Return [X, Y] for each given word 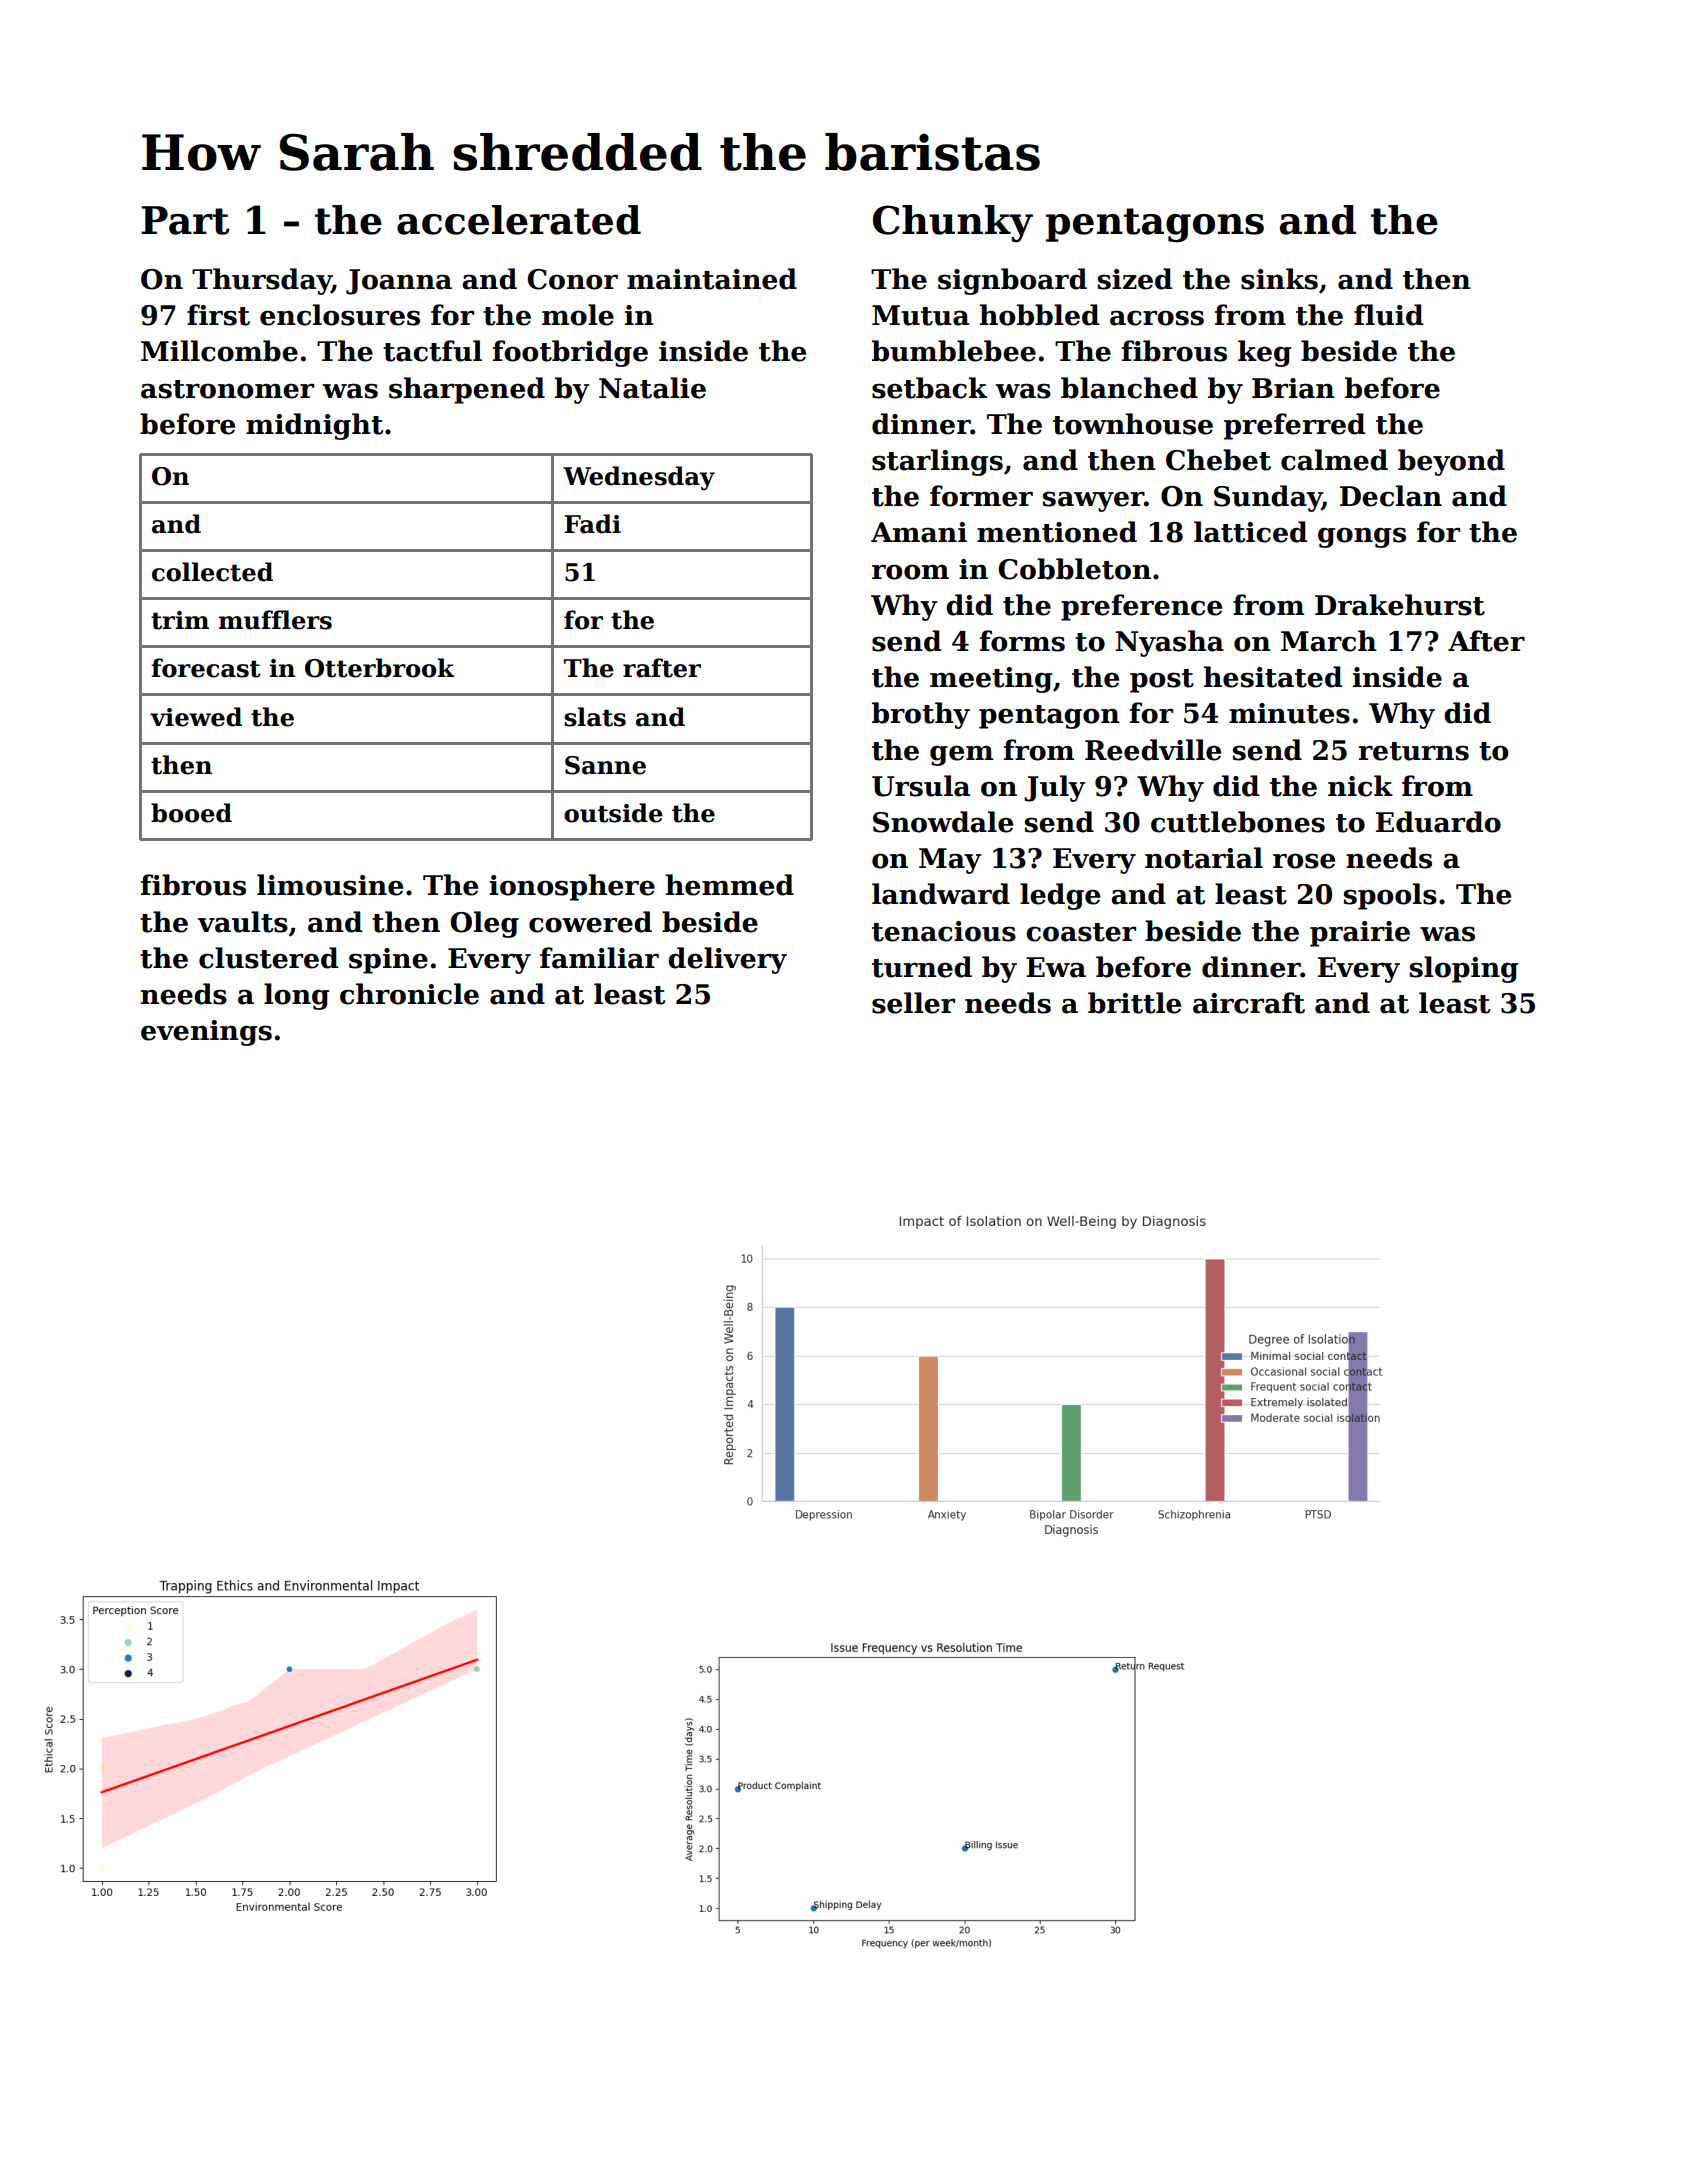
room [910, 572]
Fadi [592, 524]
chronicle [409, 994]
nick [1360, 786]
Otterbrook [379, 668]
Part [185, 220]
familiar [599, 958]
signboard [1012, 281]
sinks [1279, 279]
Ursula [921, 786]
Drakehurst [1400, 605]
